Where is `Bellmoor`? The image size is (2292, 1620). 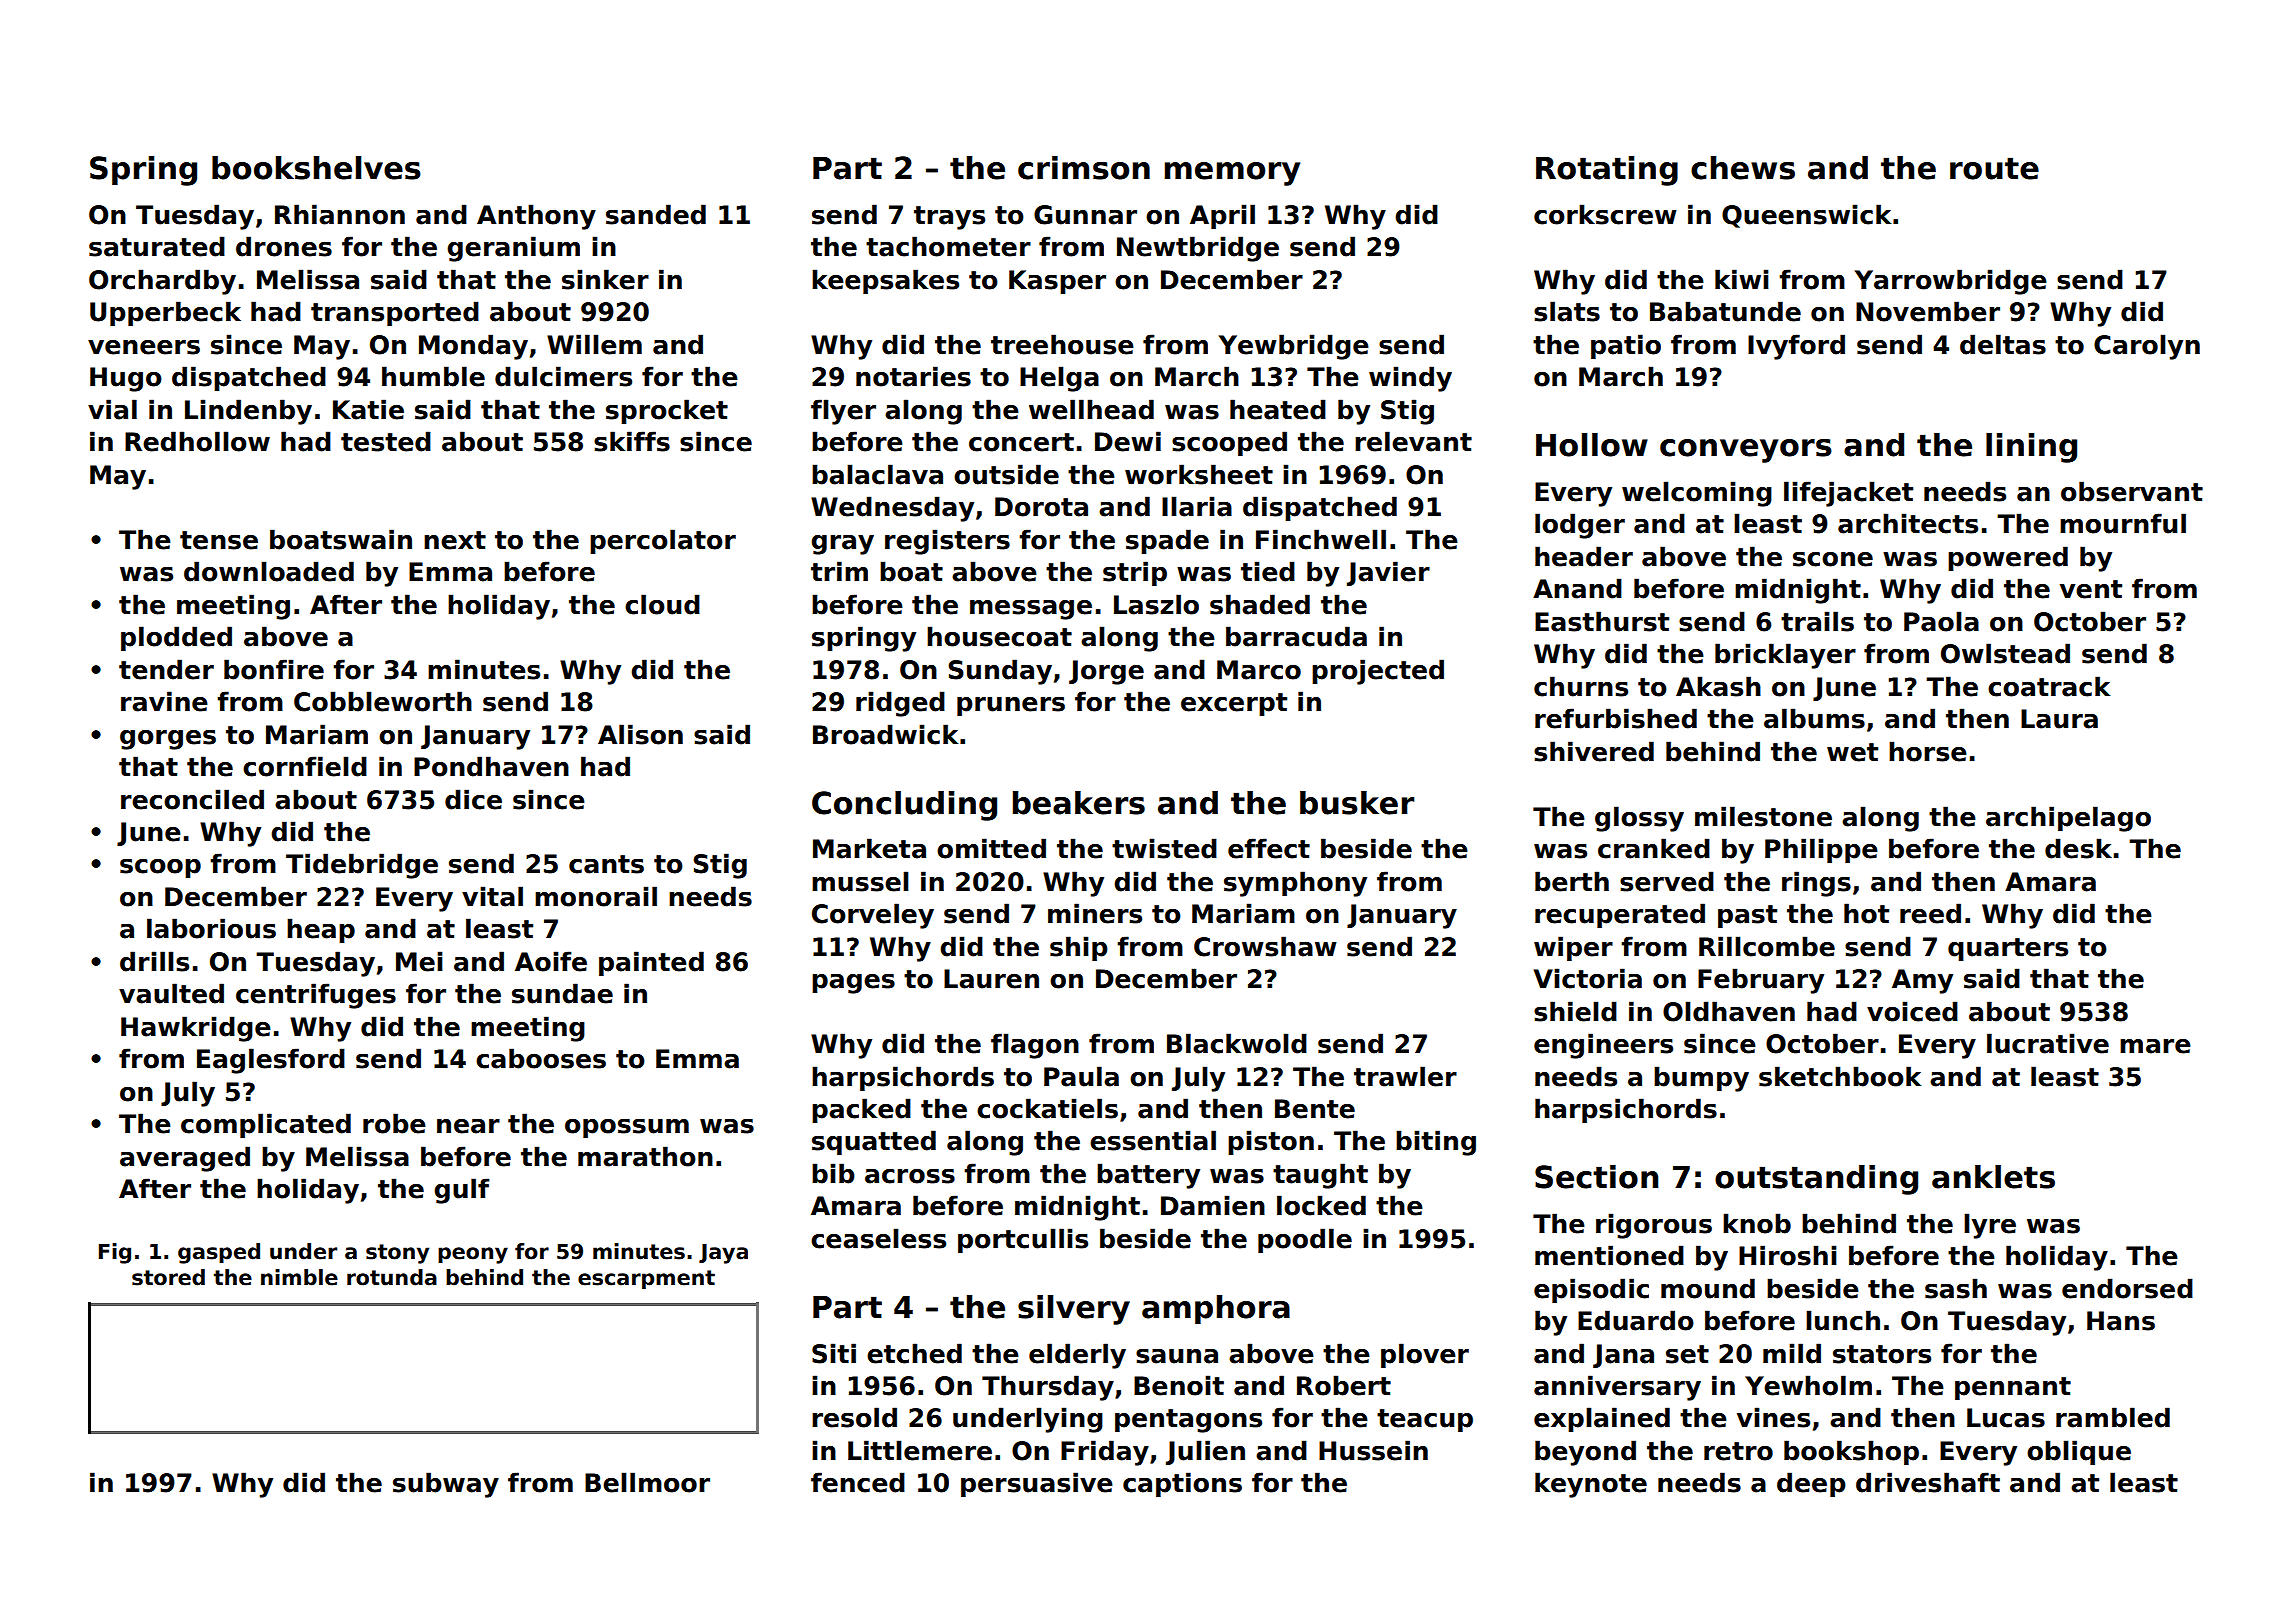
Bellmoor is located at coordinates (647, 1482).
